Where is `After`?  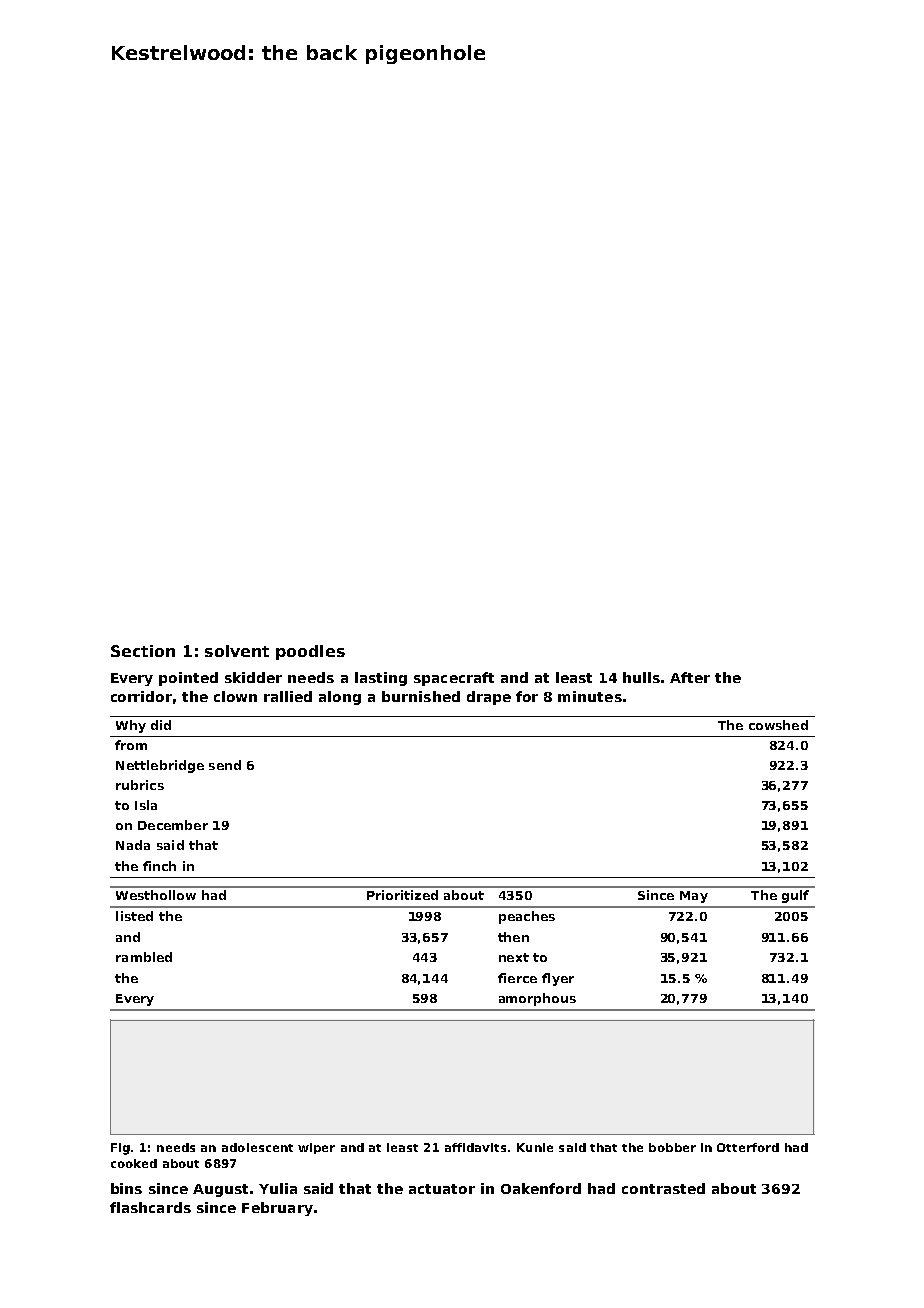
After is located at coordinates (690, 677).
